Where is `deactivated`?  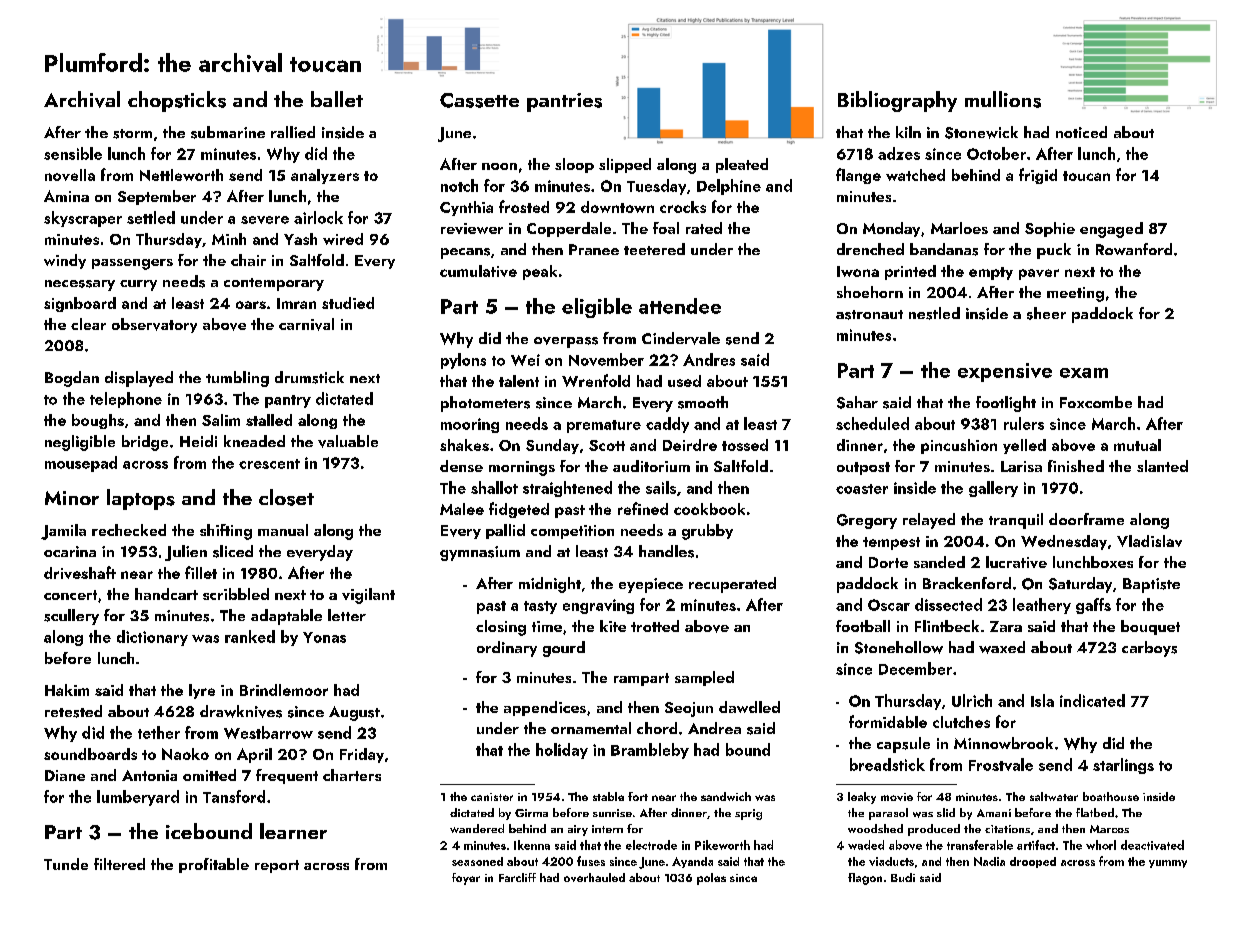 deactivated is located at coordinates (1152, 845).
